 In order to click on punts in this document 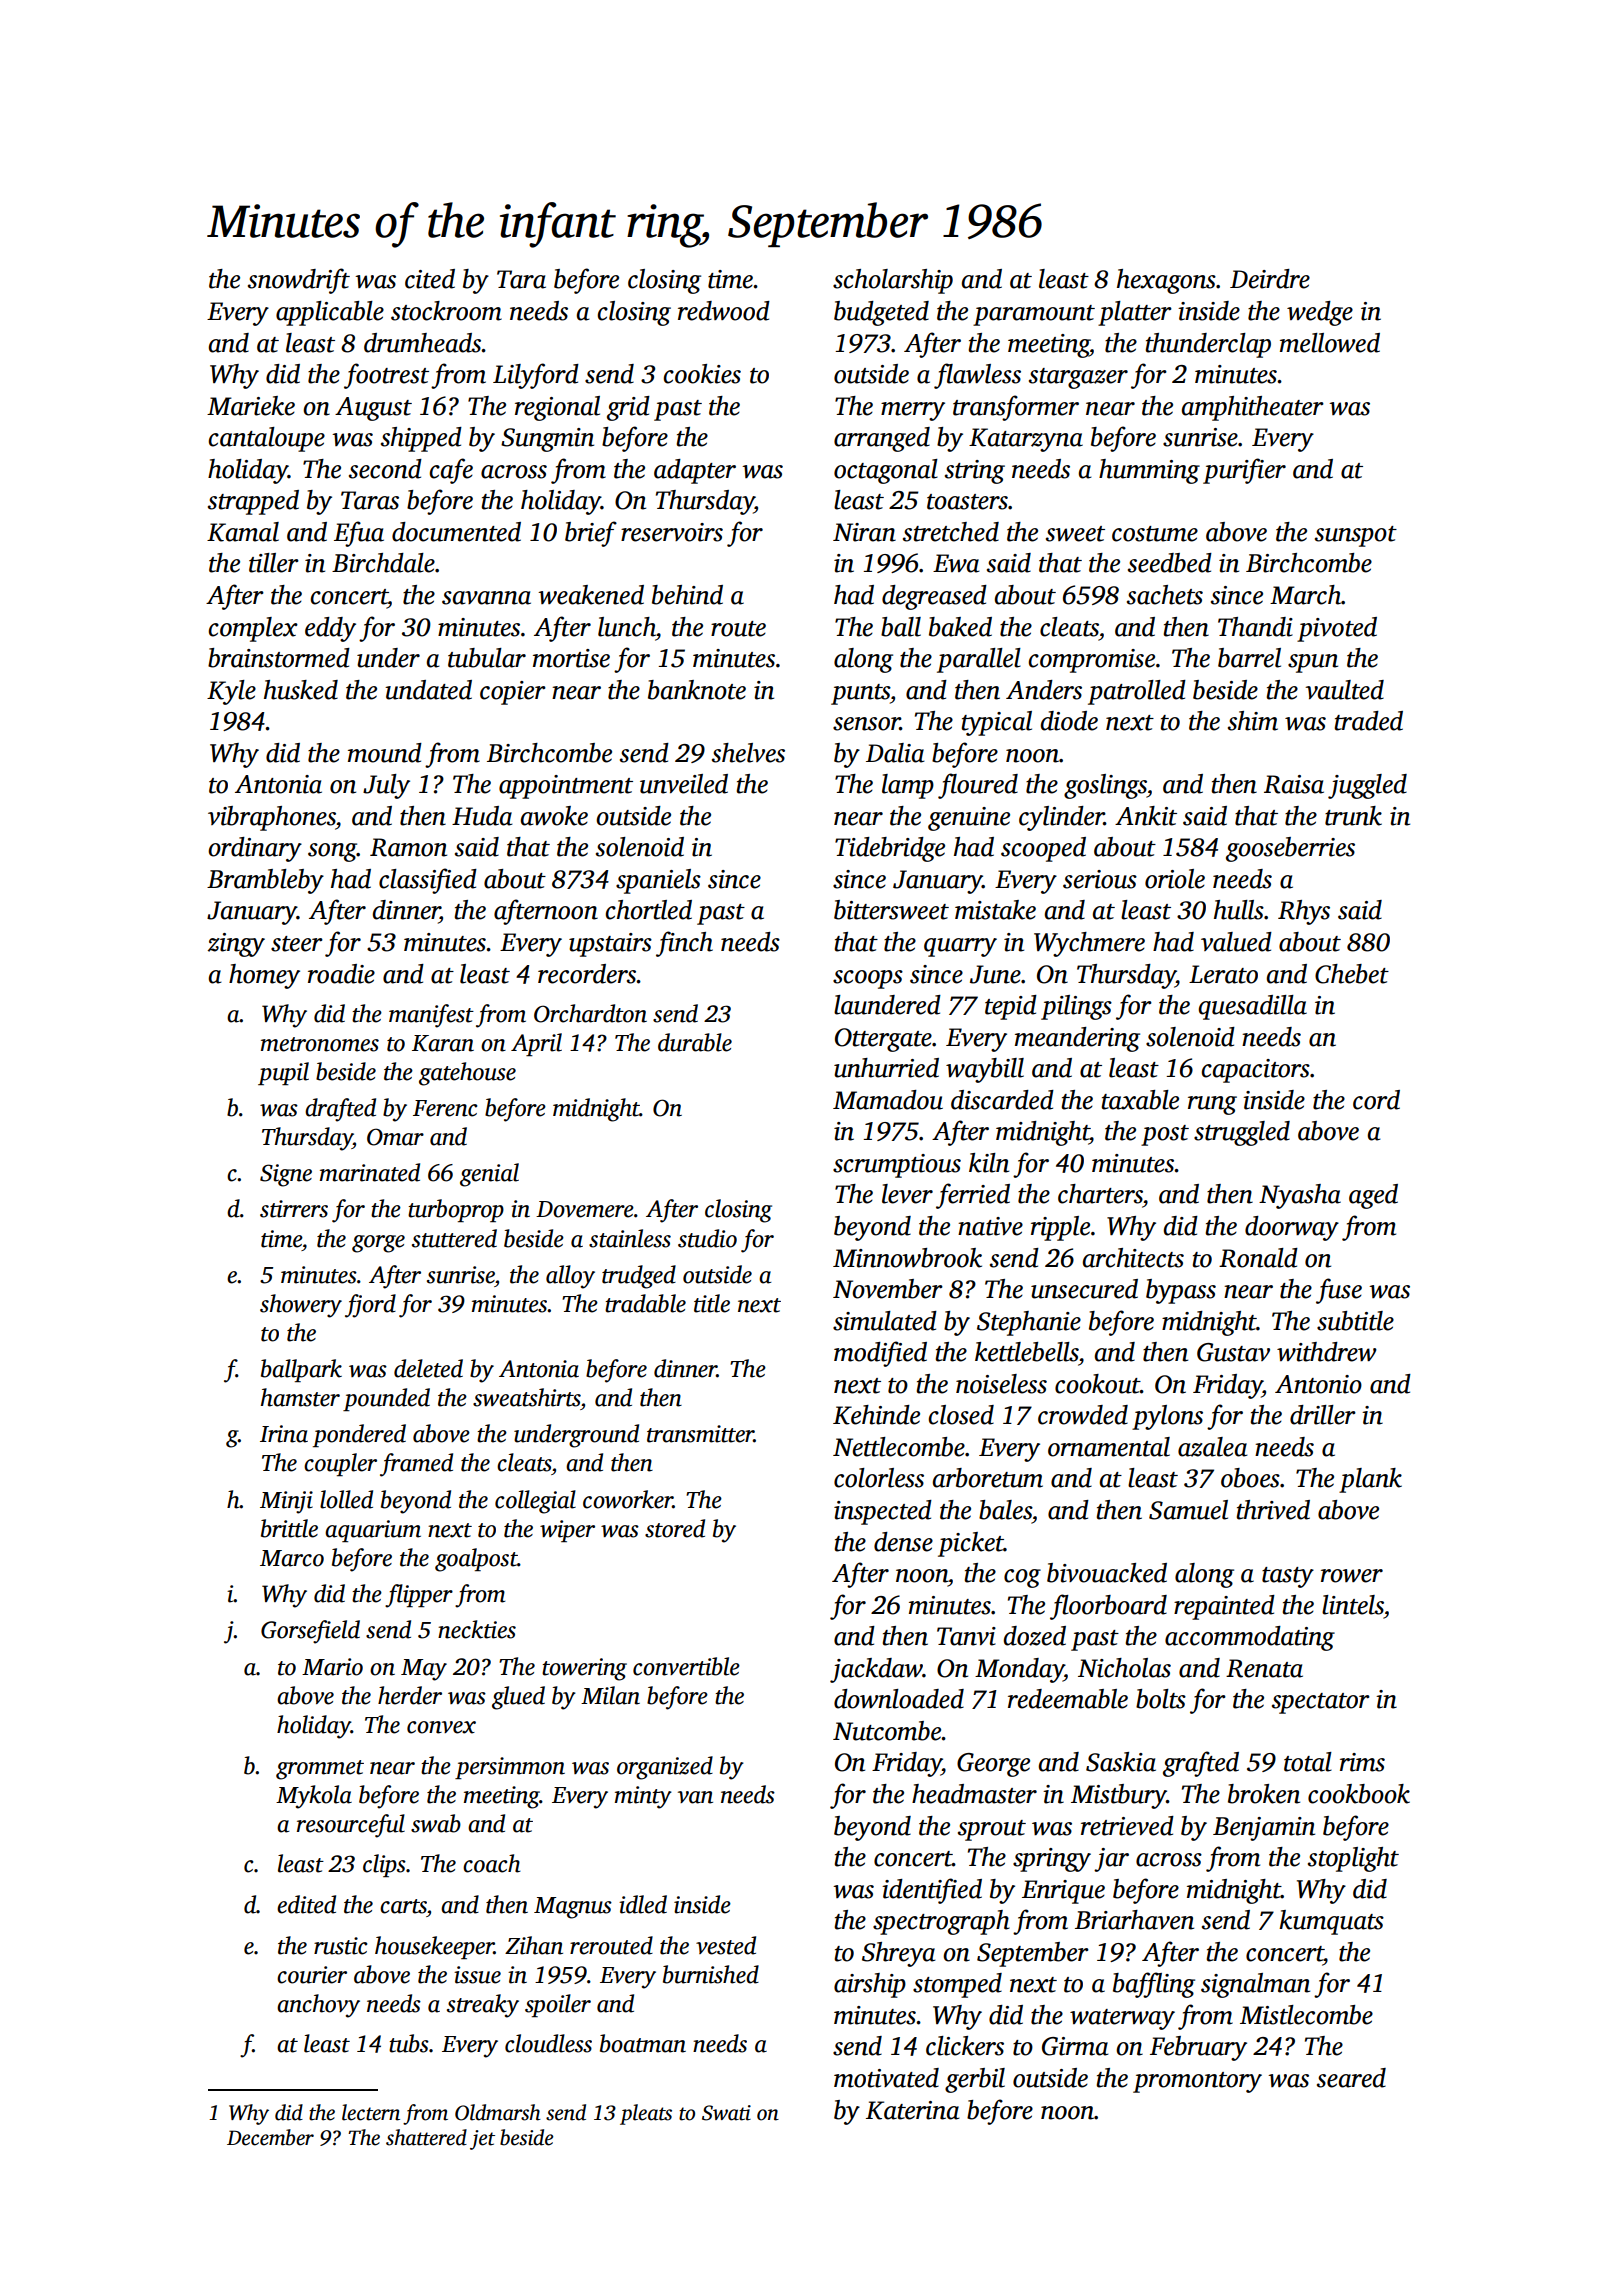, I will do `click(860, 694)`.
